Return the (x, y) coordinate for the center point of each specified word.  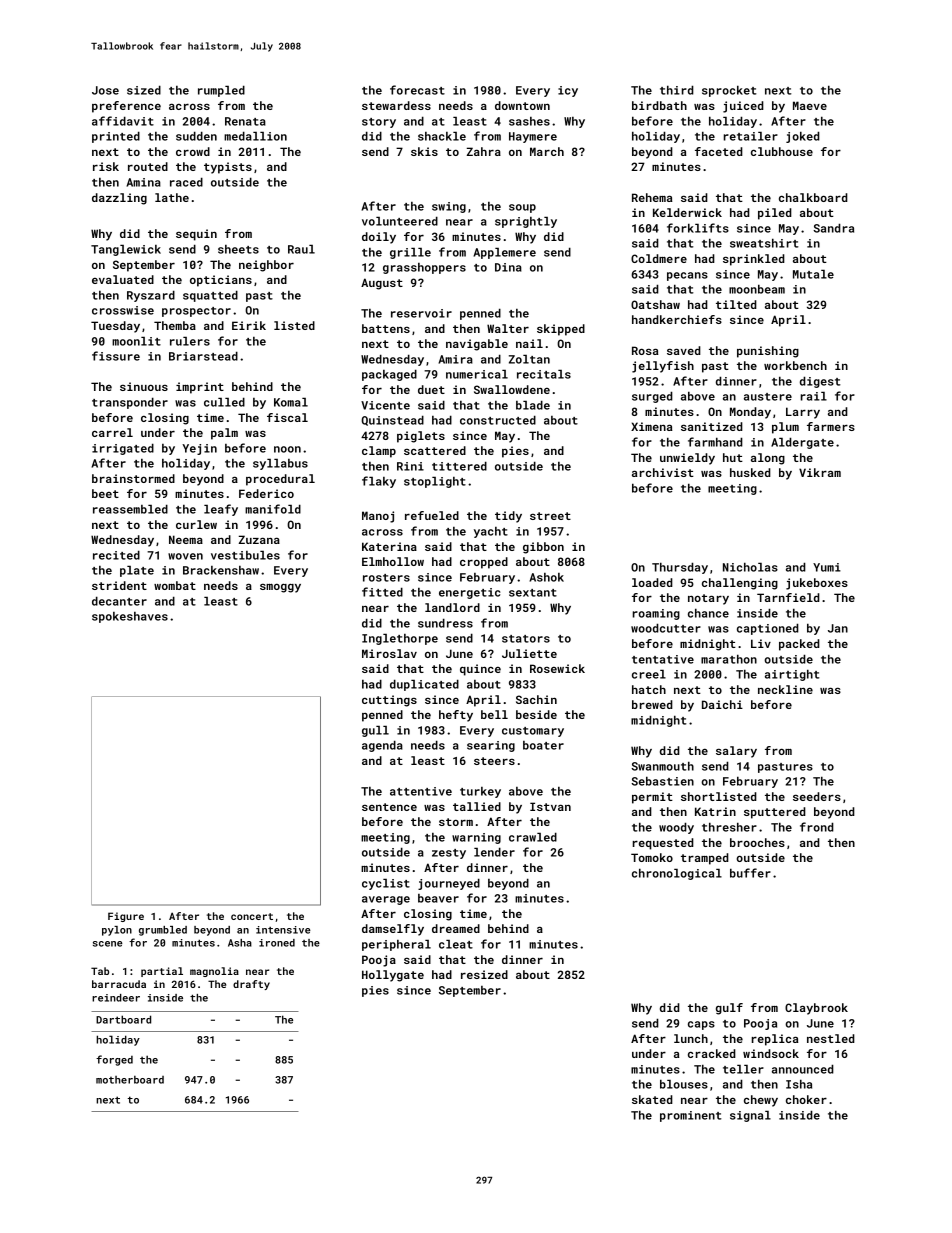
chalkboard (813, 197)
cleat (456, 944)
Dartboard (123, 1019)
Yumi (827, 567)
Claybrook (816, 1009)
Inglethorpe (400, 639)
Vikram (820, 472)
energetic (469, 593)
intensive (283, 930)
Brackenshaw (221, 570)
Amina (143, 182)
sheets (238, 249)
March (547, 151)
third (677, 90)
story (379, 123)
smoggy (280, 588)
